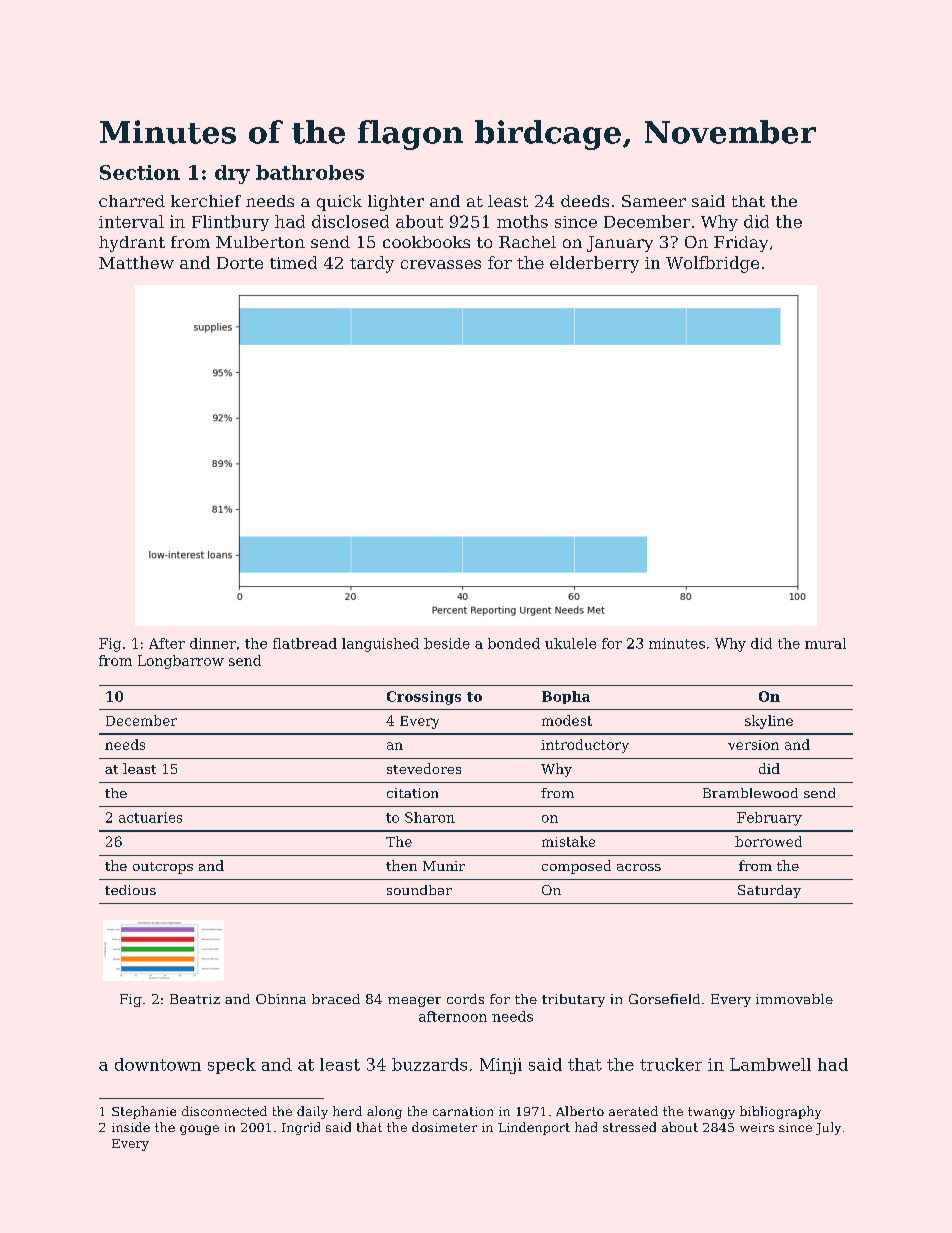 The width and height of the document is (952, 1233). What do you see at coordinates (825, 643) in the document?
I see `mural` at bounding box center [825, 643].
